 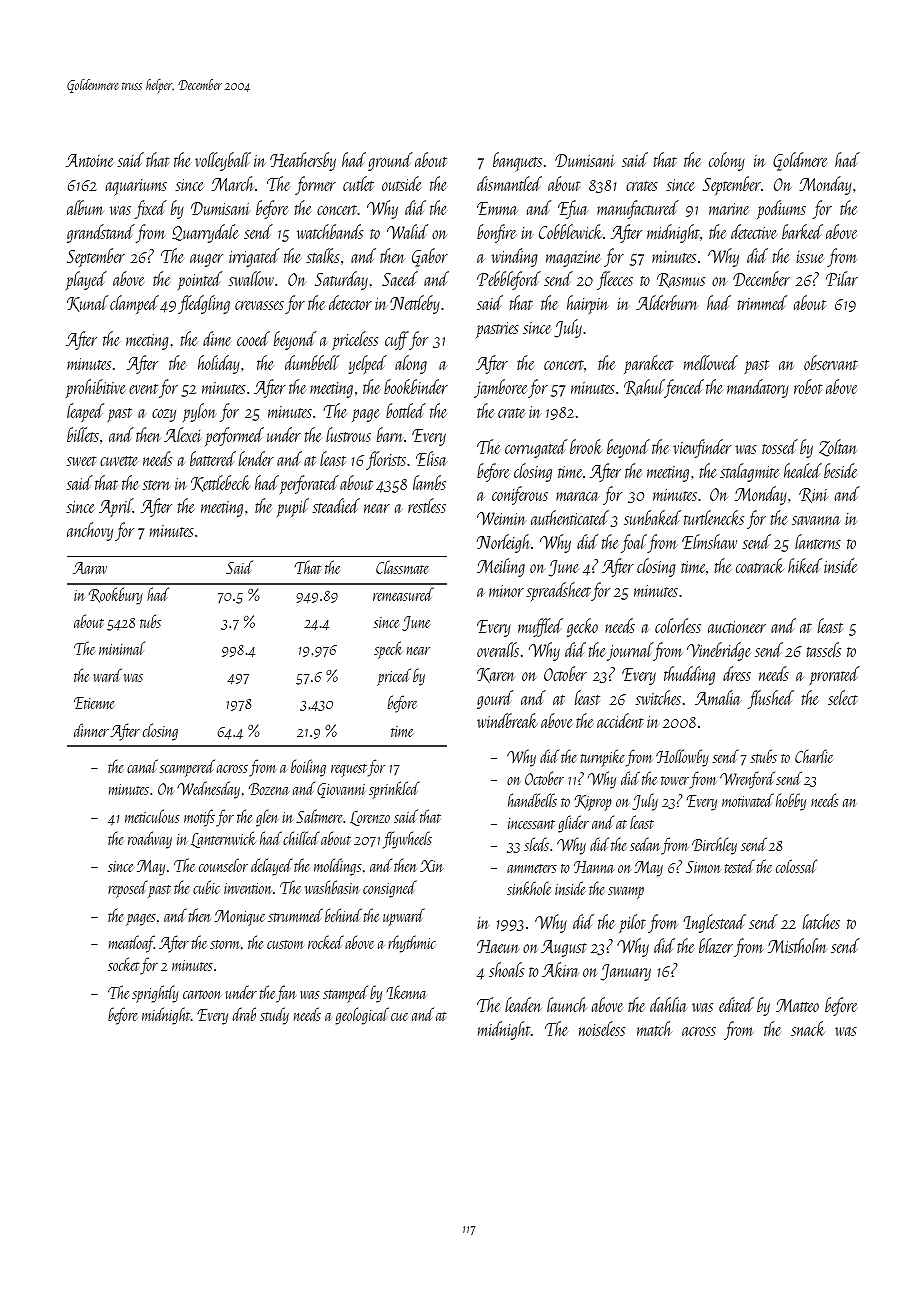 I want to click on scampered, so click(x=187, y=768).
